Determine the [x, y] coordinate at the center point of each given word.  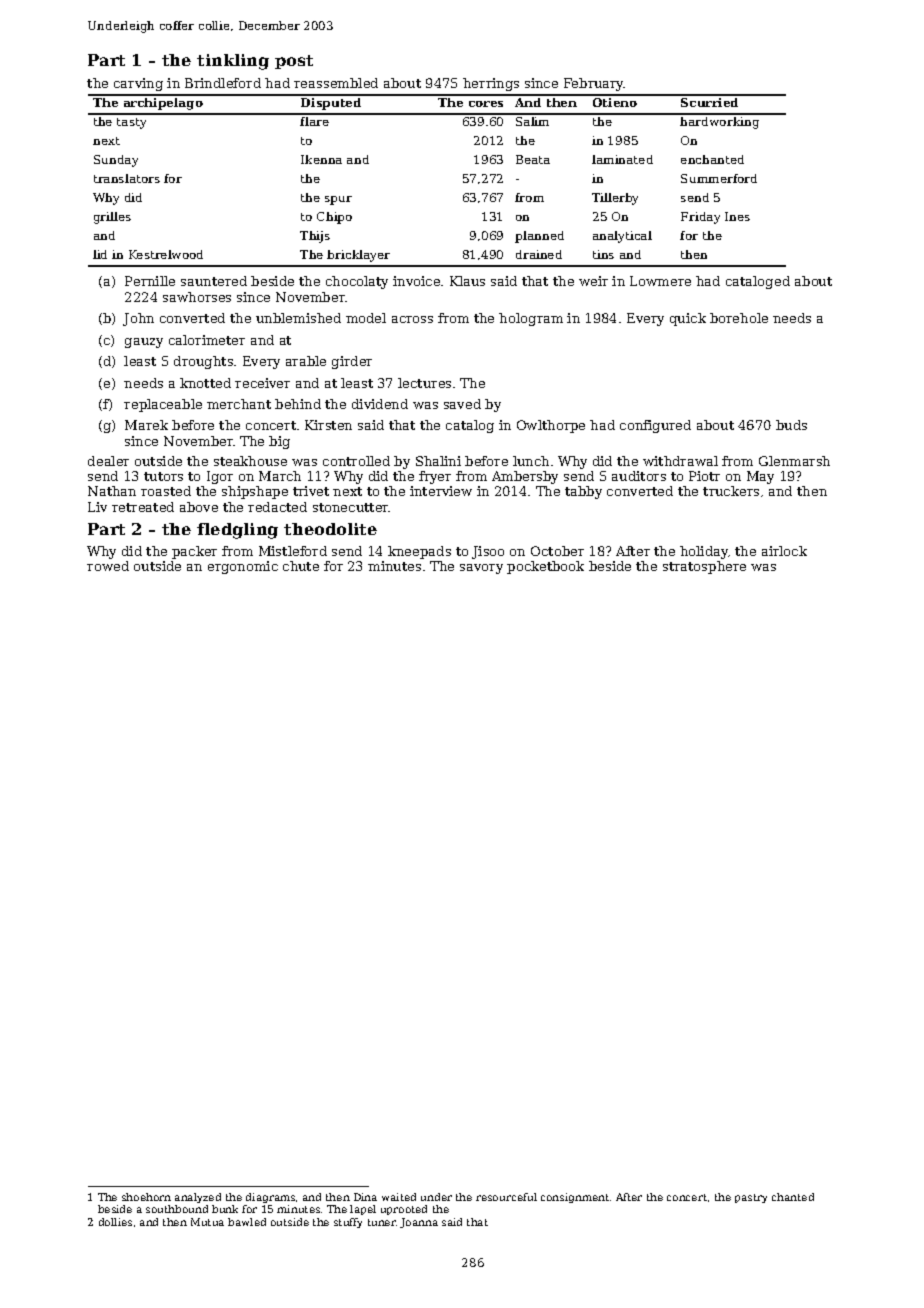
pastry [751, 1198]
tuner [382, 1222]
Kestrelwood [166, 254]
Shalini [438, 461]
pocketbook [545, 567]
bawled [247, 1222]
